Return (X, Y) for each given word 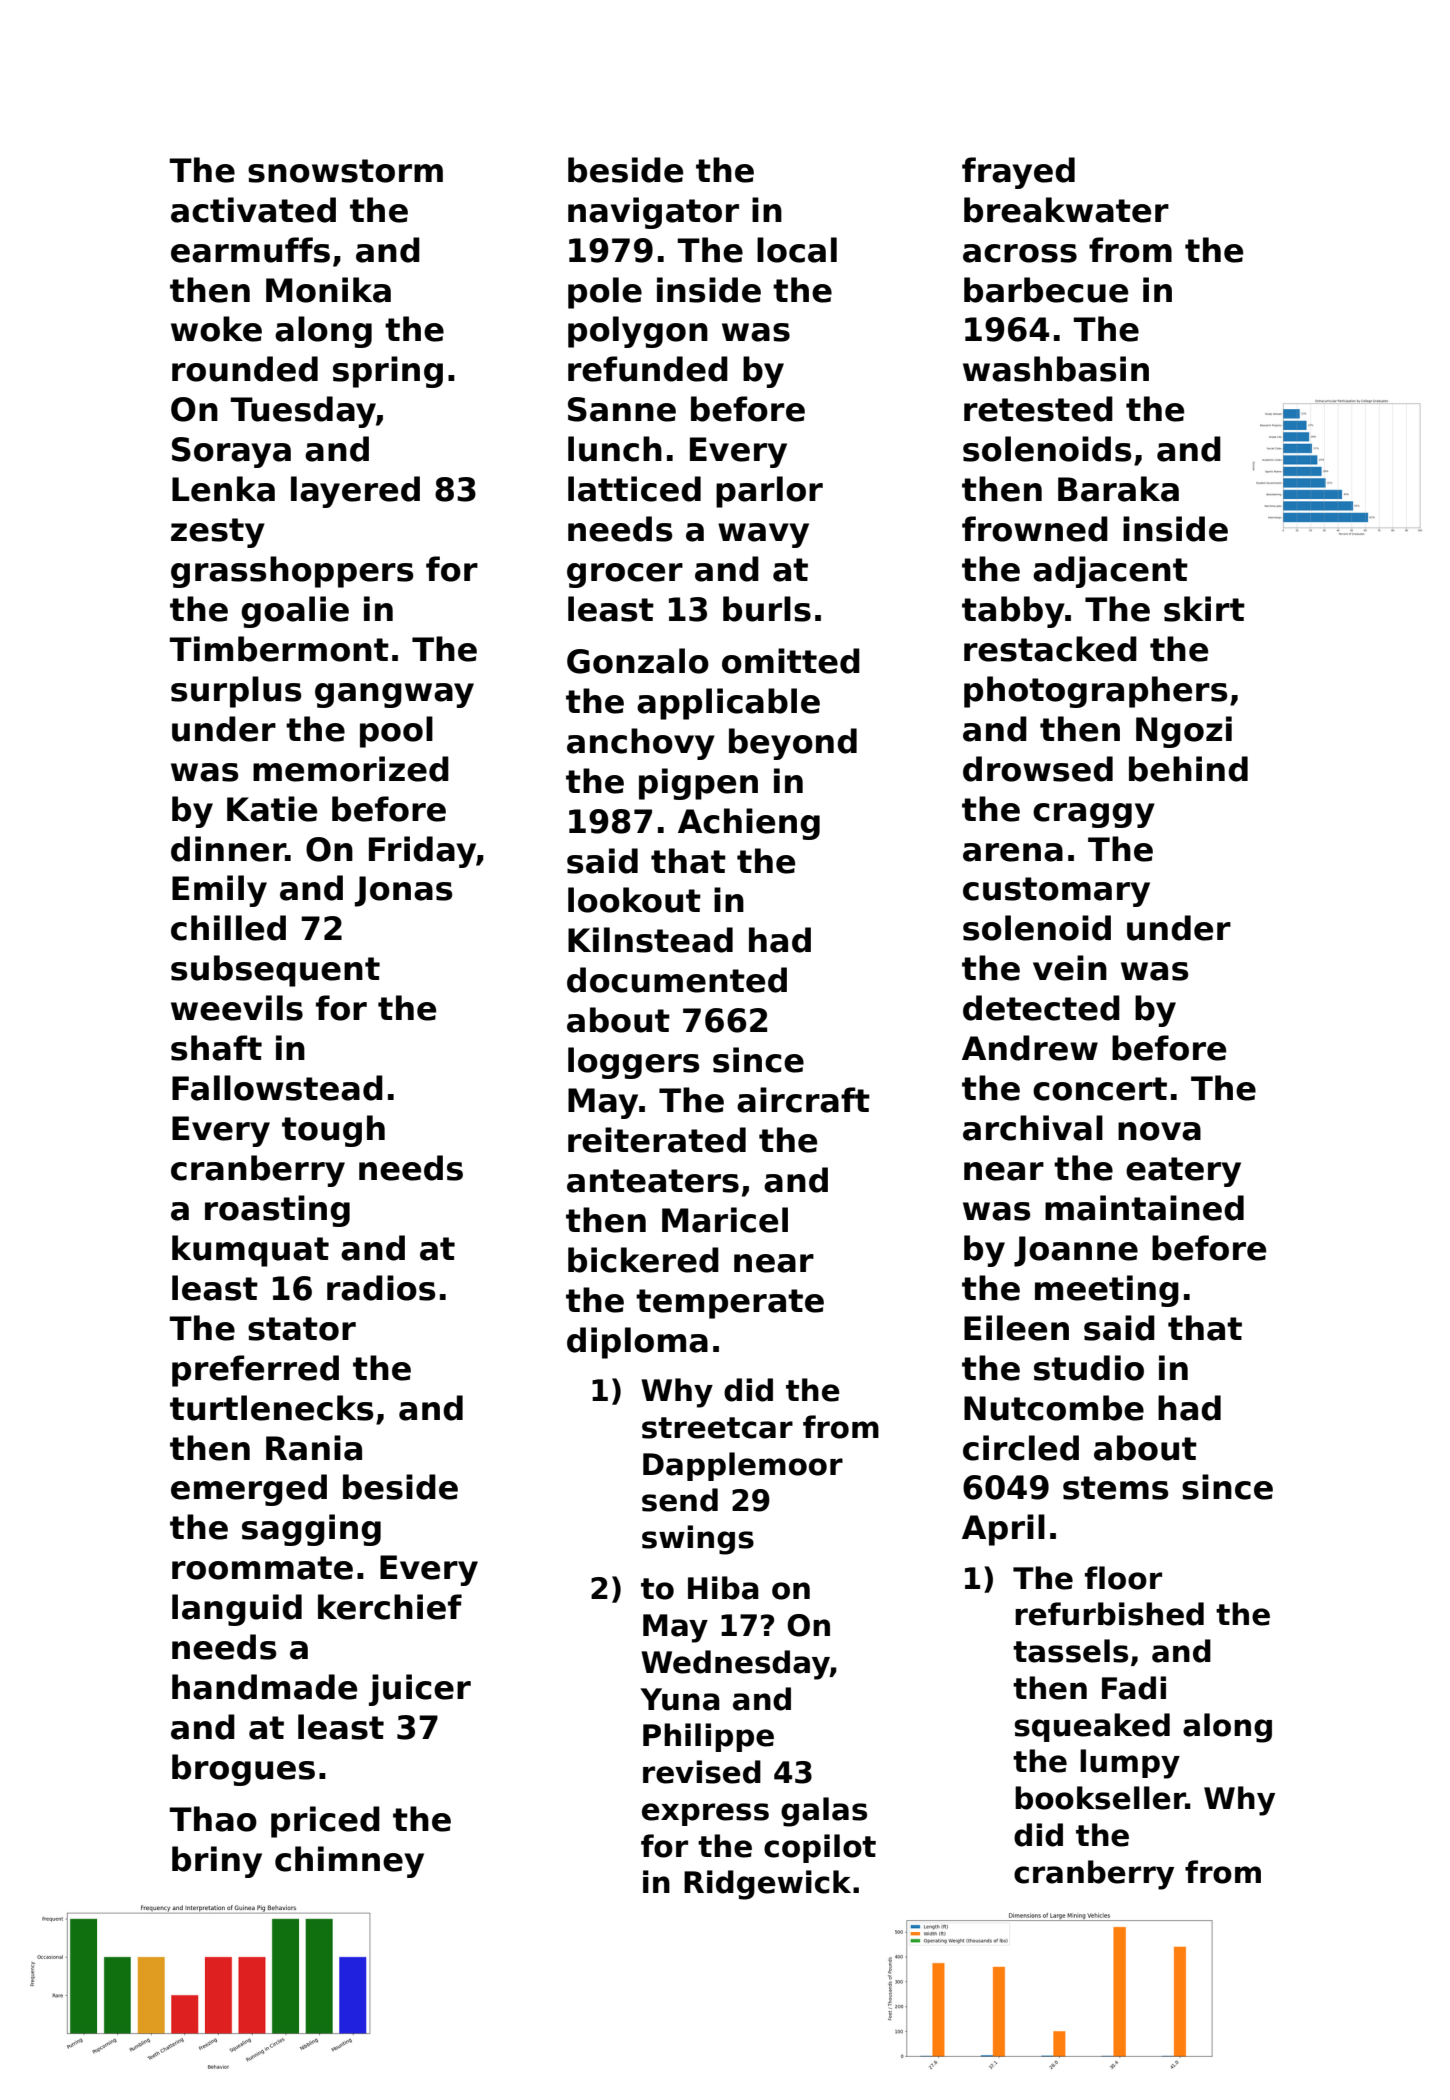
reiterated (657, 1140)
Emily (219, 891)
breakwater (1066, 210)
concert (1100, 1089)
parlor (769, 492)
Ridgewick (767, 1885)
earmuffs (250, 250)
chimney (349, 1862)
